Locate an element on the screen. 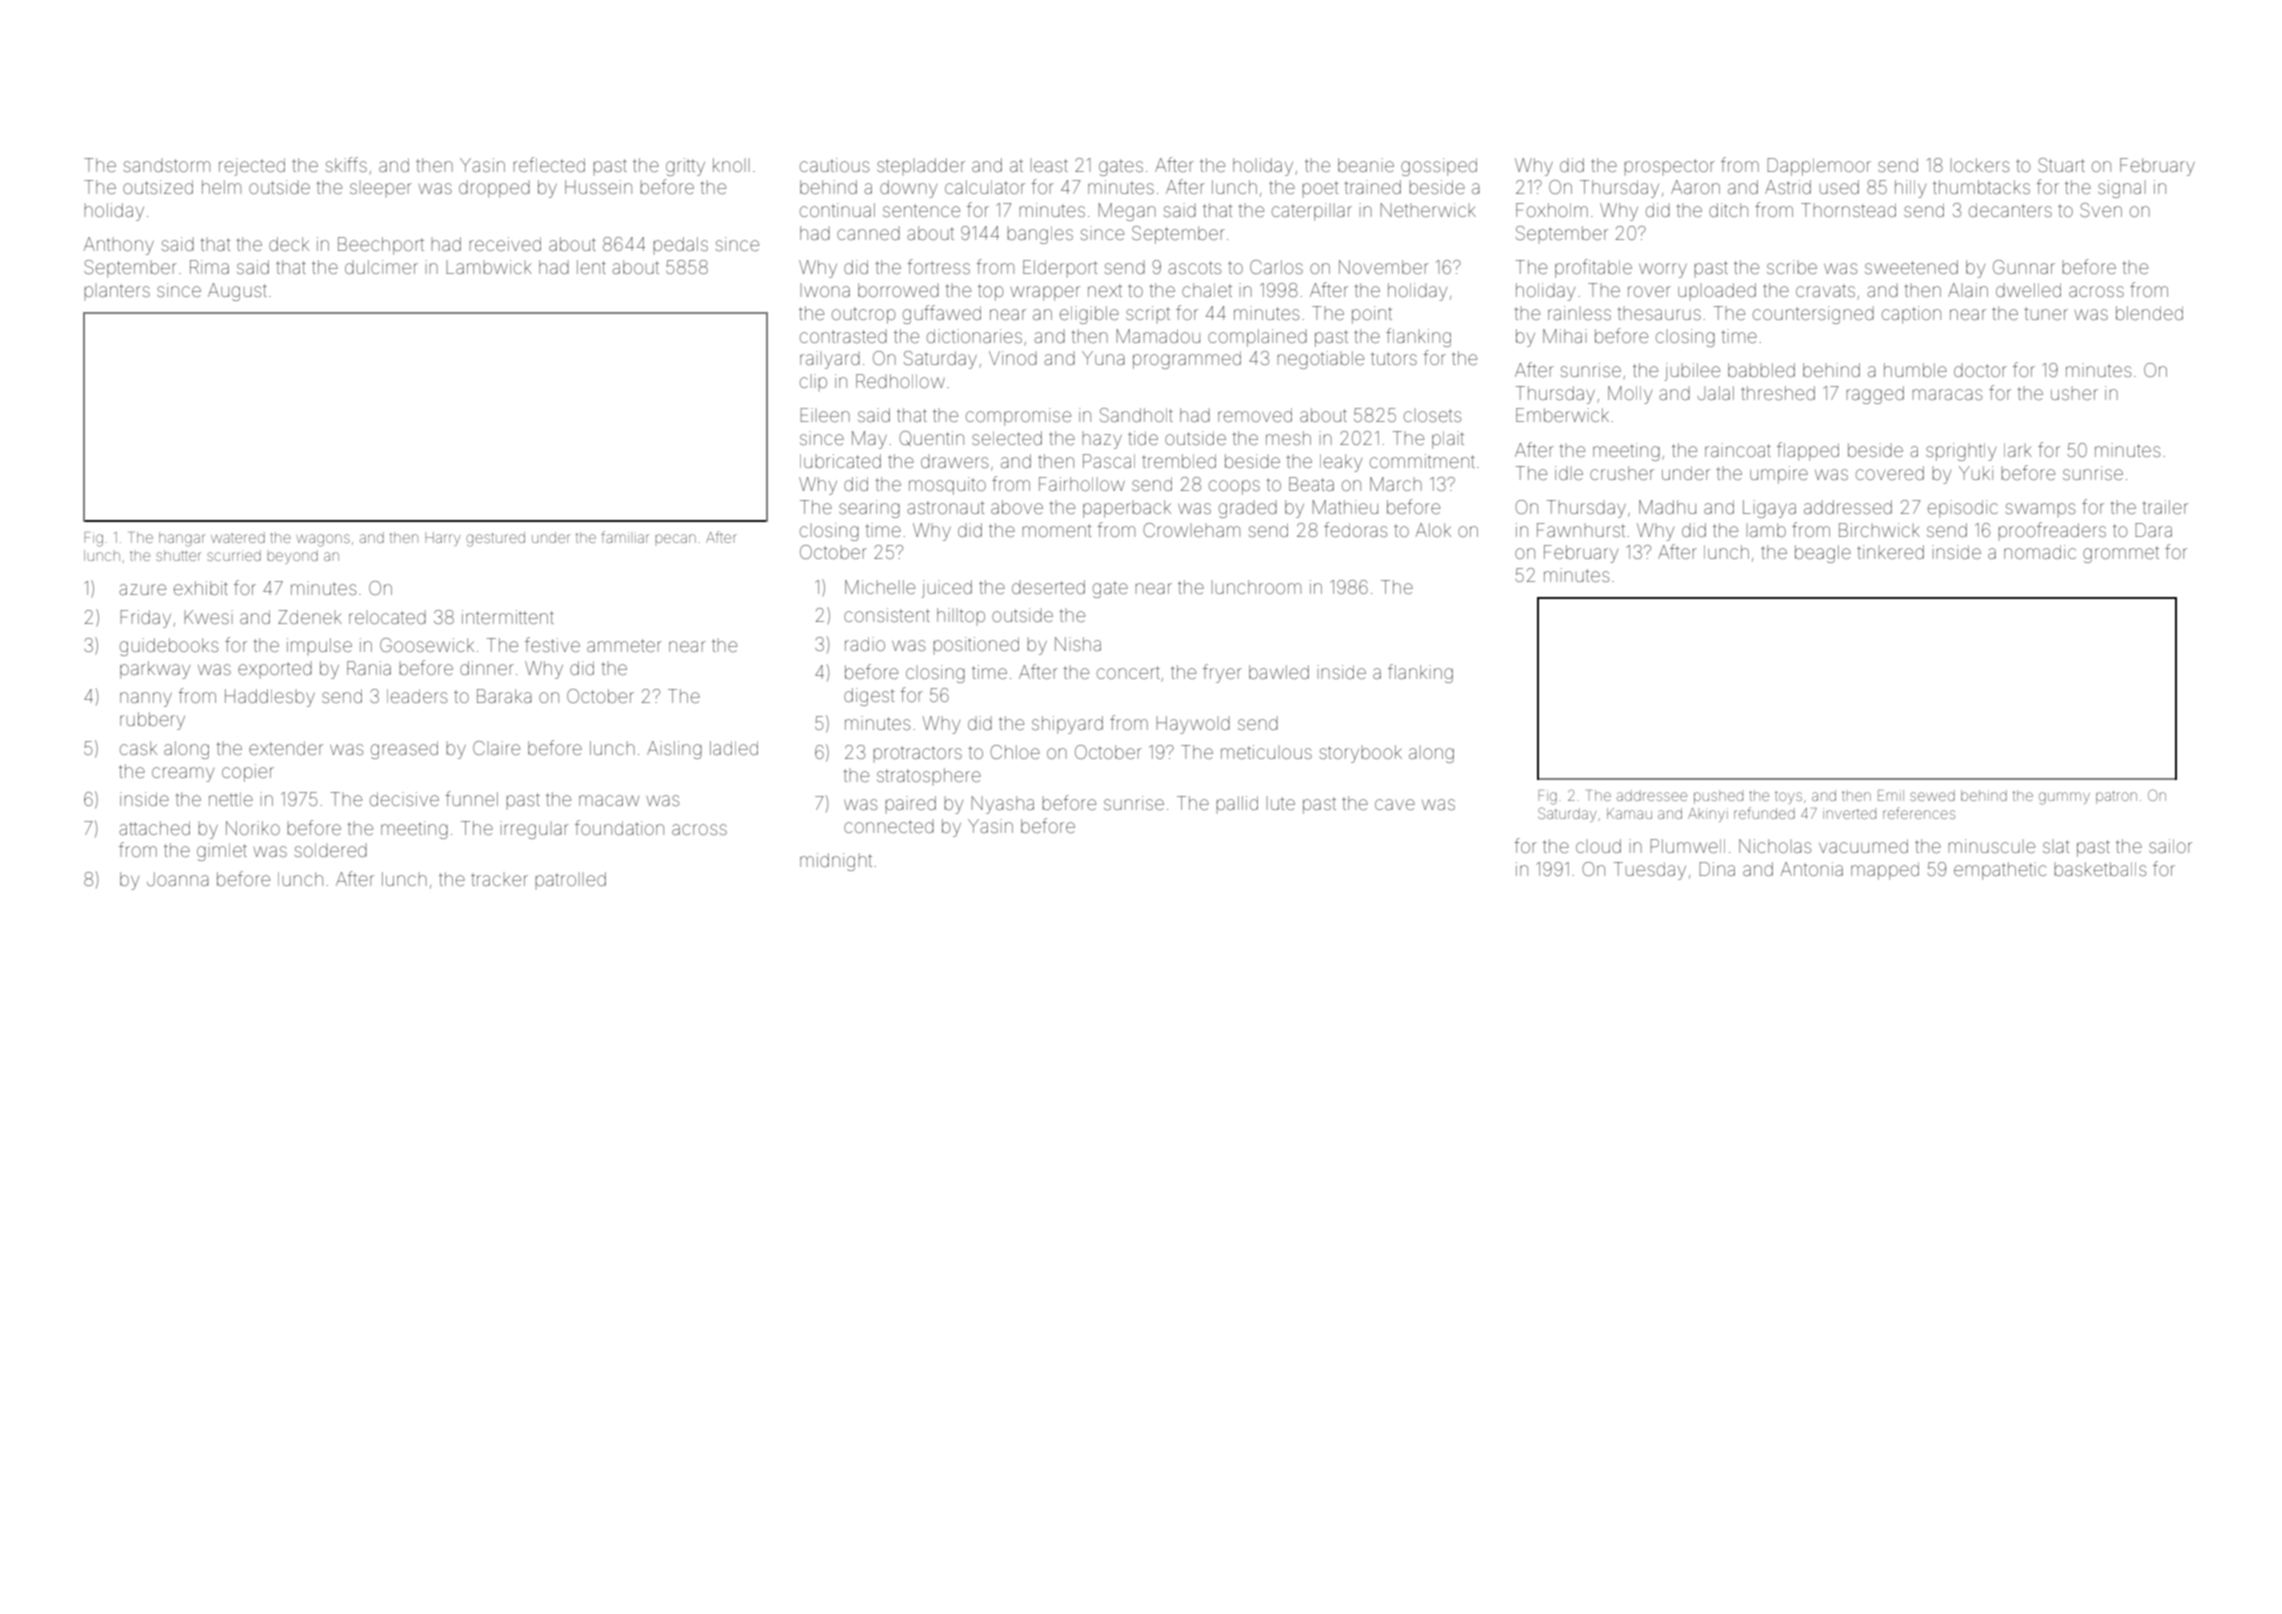  positioned is located at coordinates (976, 645).
